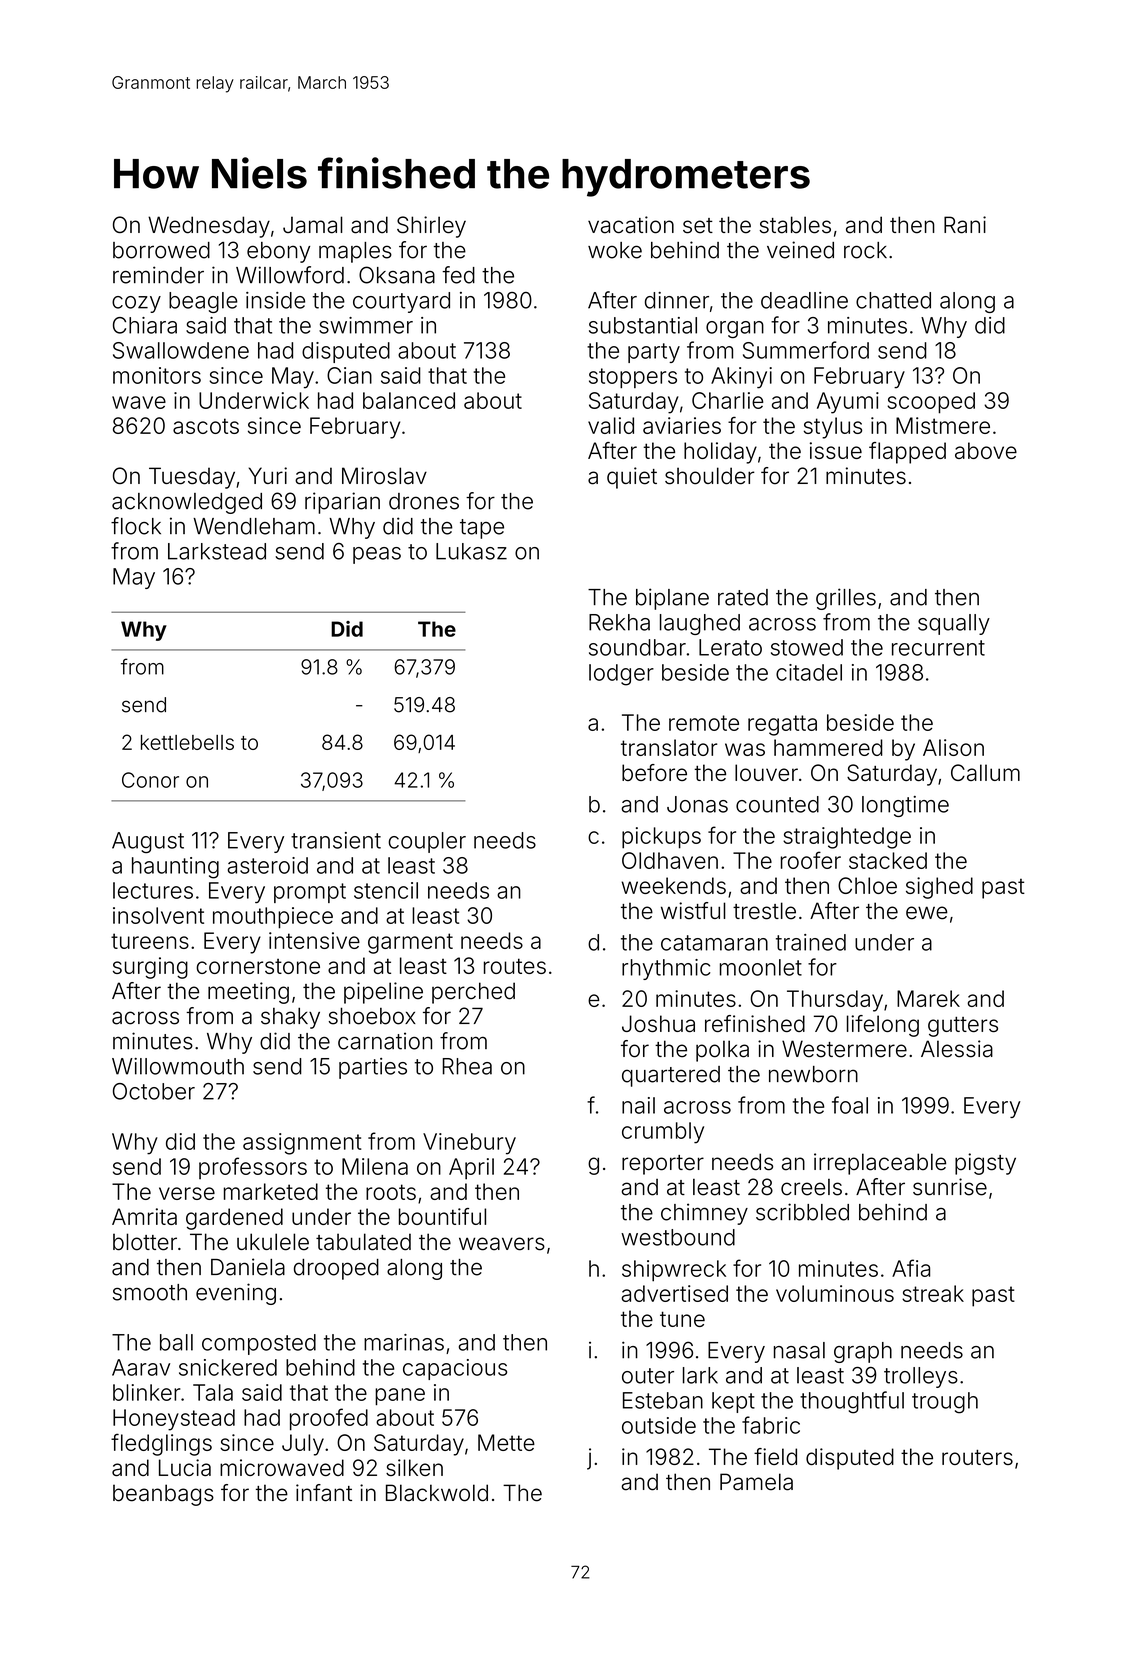 This screenshot has height=1653, width=1141. What do you see at coordinates (253, 1168) in the screenshot?
I see `professors` at bounding box center [253, 1168].
